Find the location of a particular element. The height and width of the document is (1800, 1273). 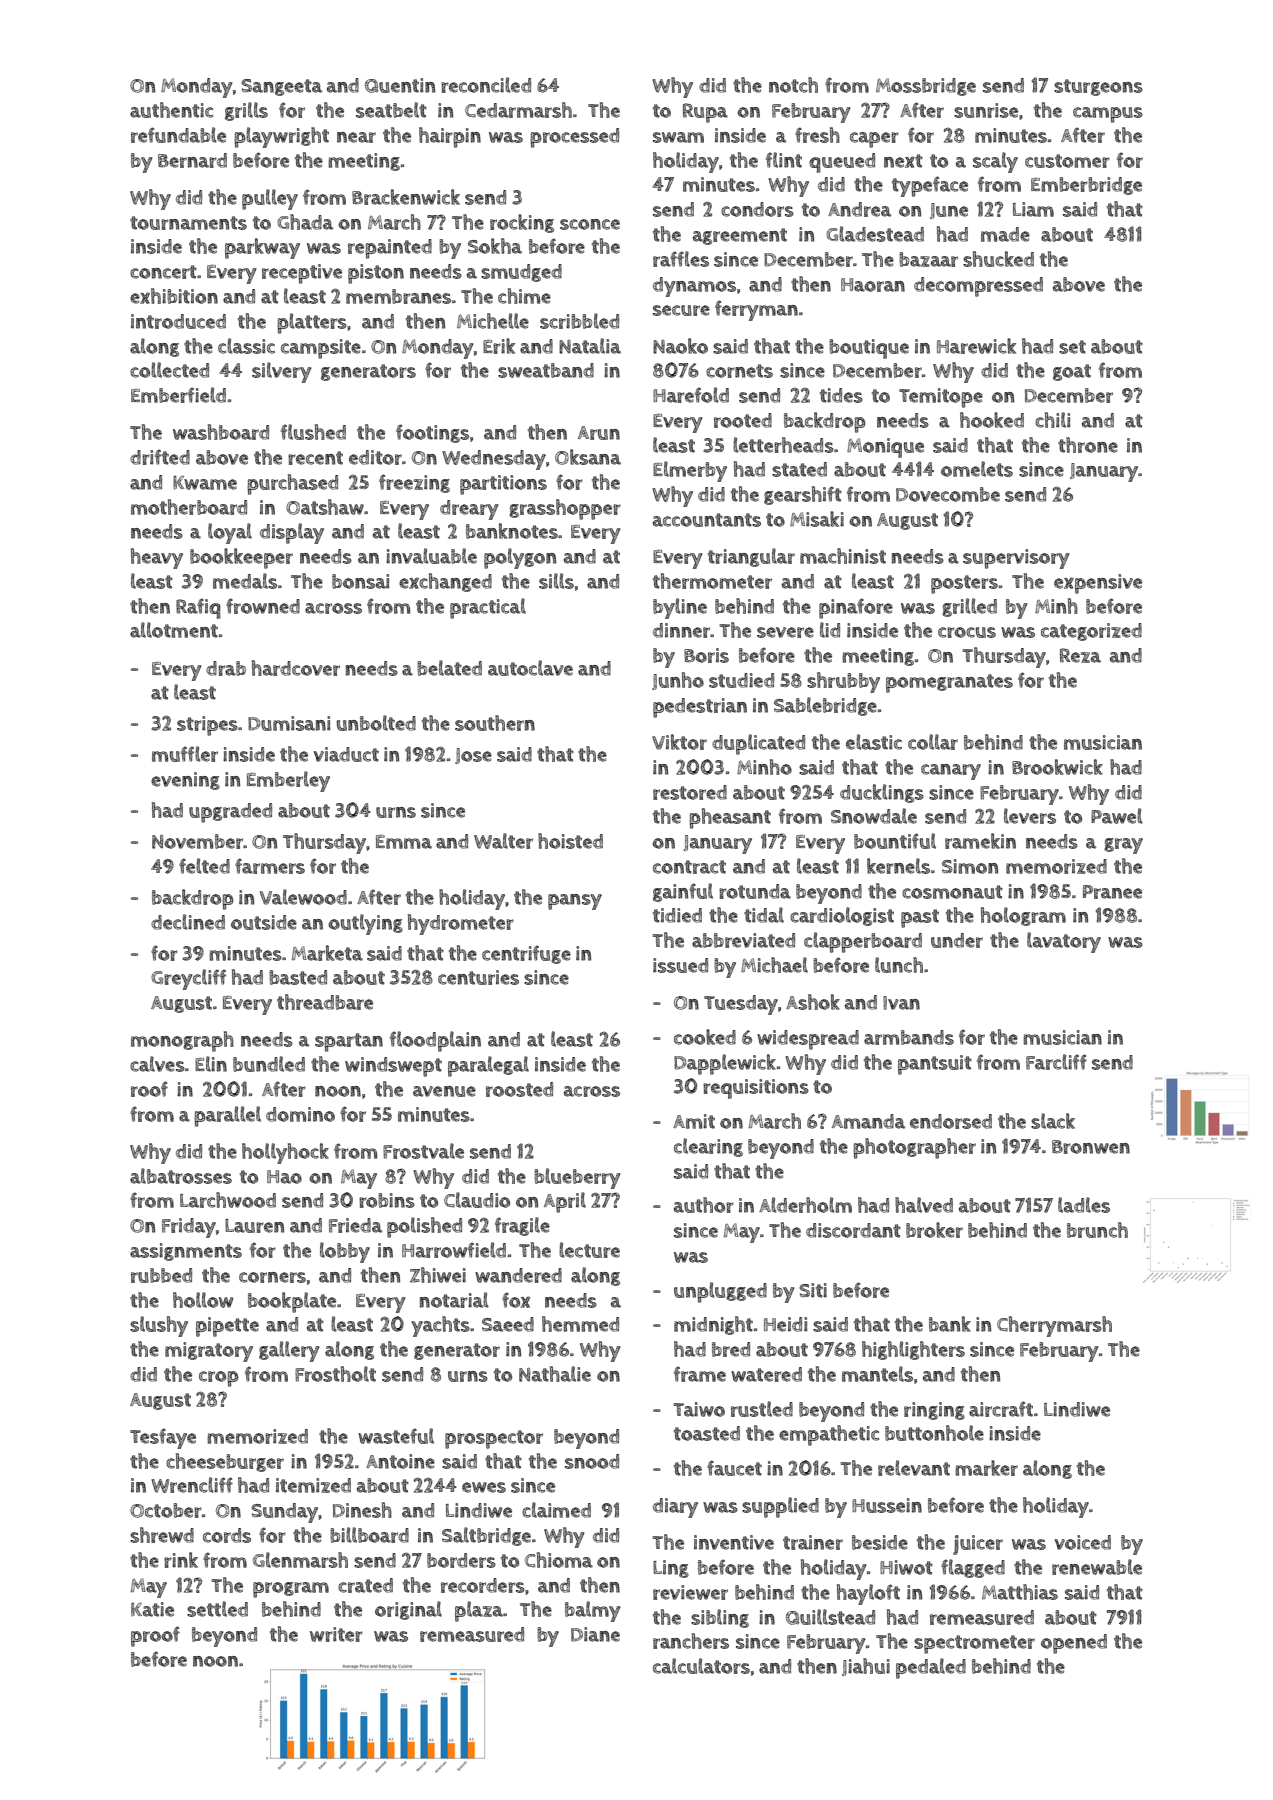

unbolted is located at coordinates (376, 723).
